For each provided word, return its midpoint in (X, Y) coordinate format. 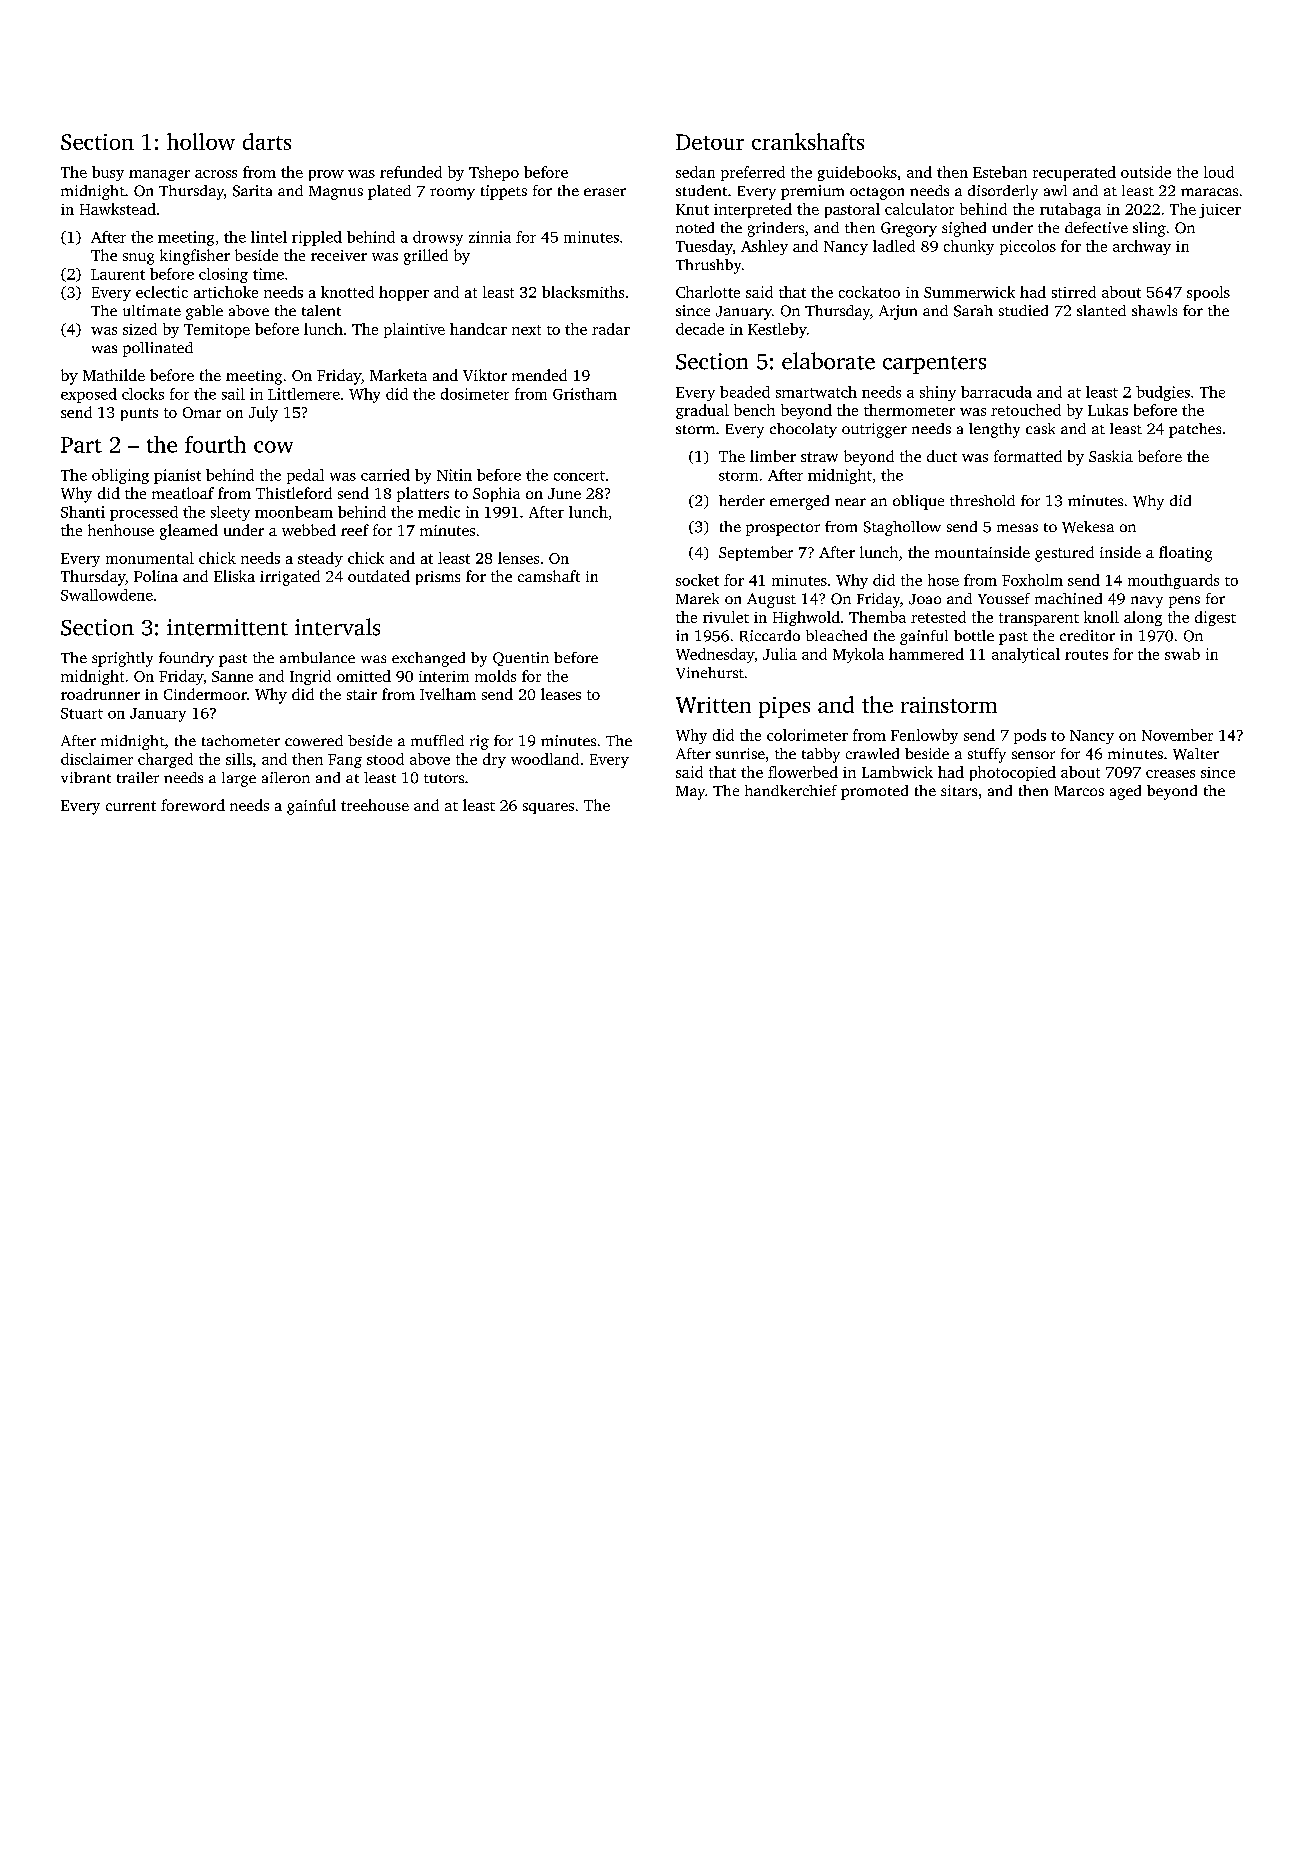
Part (81, 445)
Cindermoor (205, 694)
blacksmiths (583, 292)
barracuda (996, 392)
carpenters (934, 365)
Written (713, 705)
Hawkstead (118, 209)
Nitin (454, 475)
